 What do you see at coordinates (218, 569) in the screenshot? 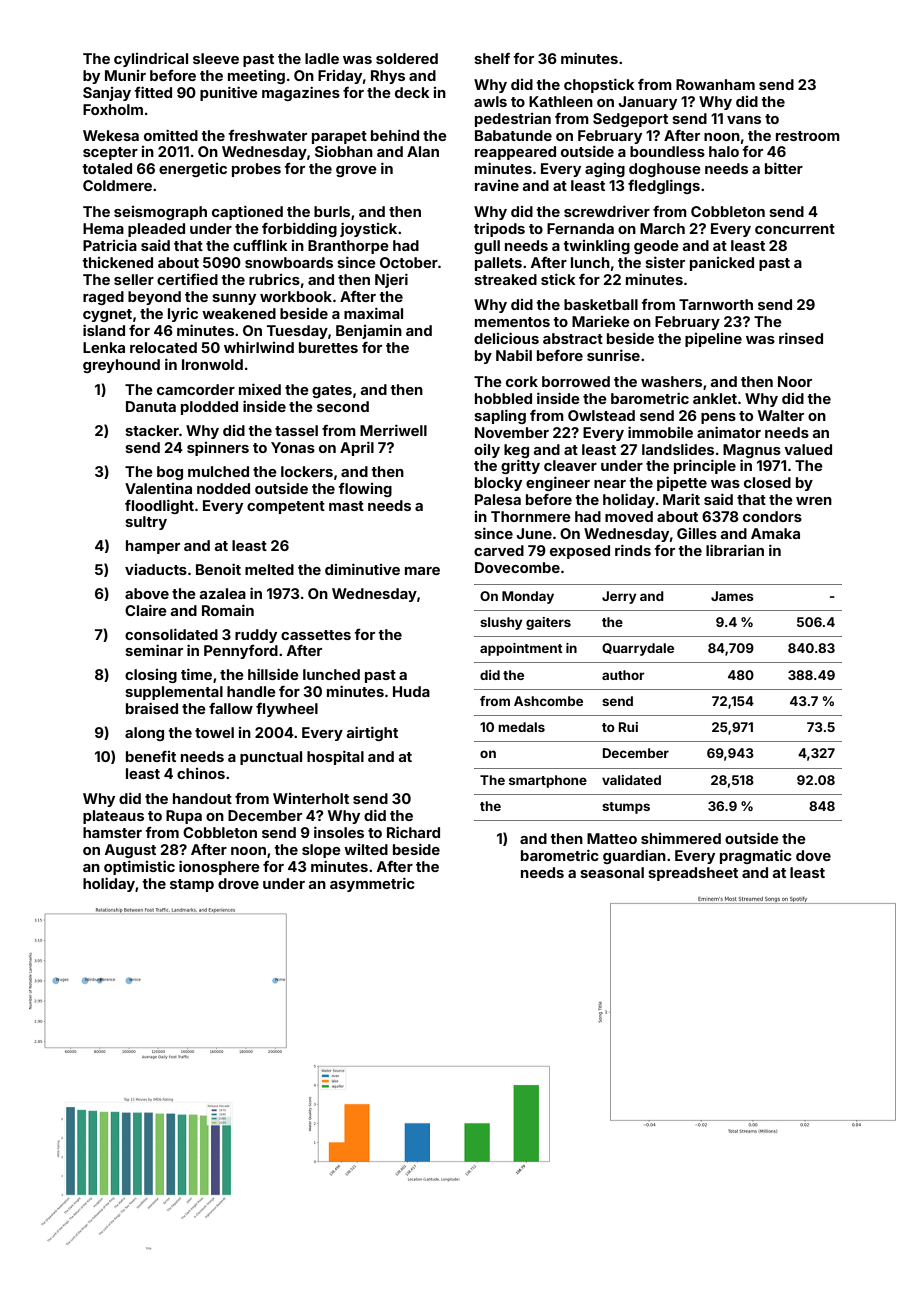
I see `Benoit` at bounding box center [218, 569].
